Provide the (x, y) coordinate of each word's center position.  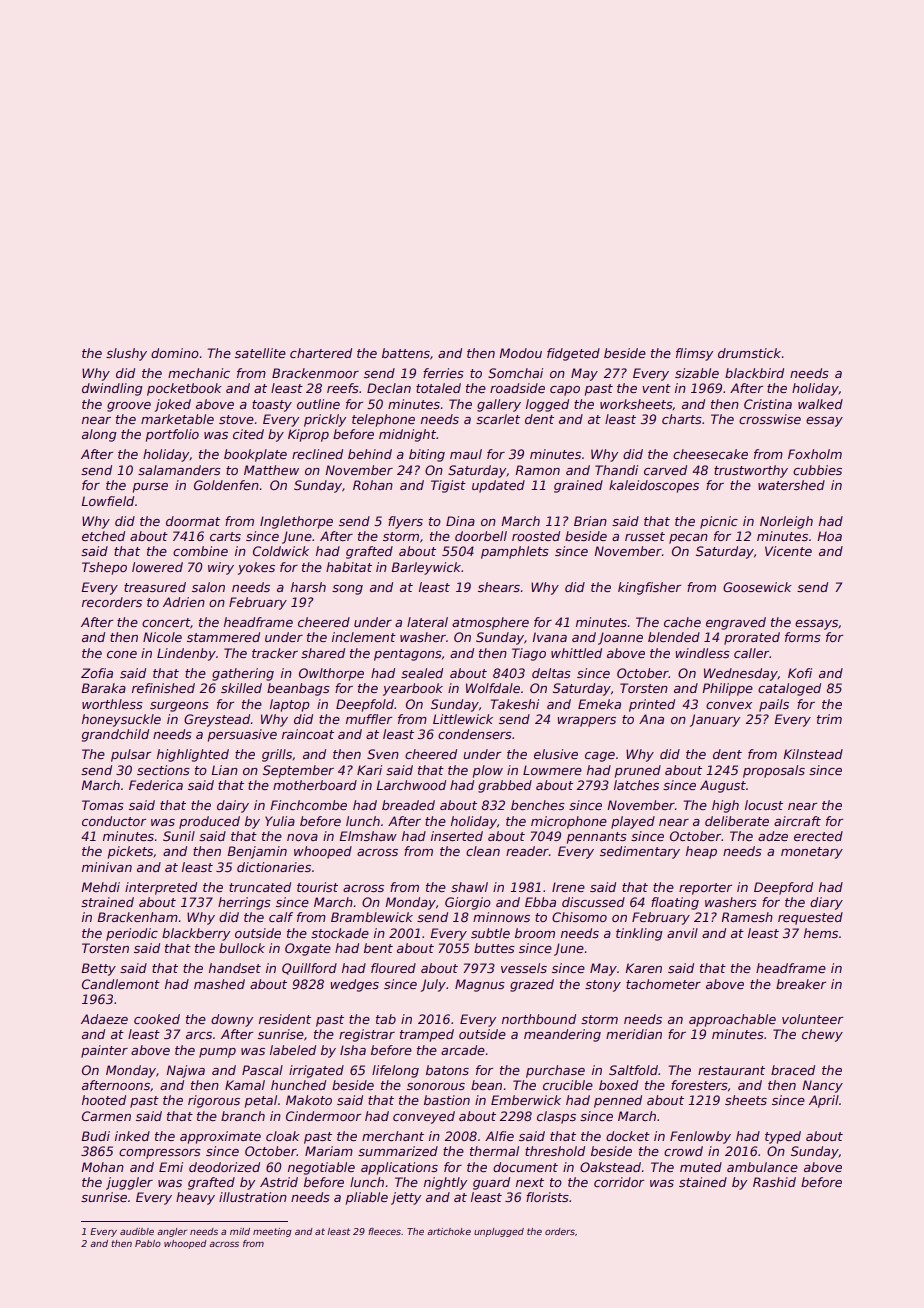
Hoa (829, 536)
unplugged (499, 1232)
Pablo (148, 1243)
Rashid (774, 1182)
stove (236, 419)
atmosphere (490, 623)
